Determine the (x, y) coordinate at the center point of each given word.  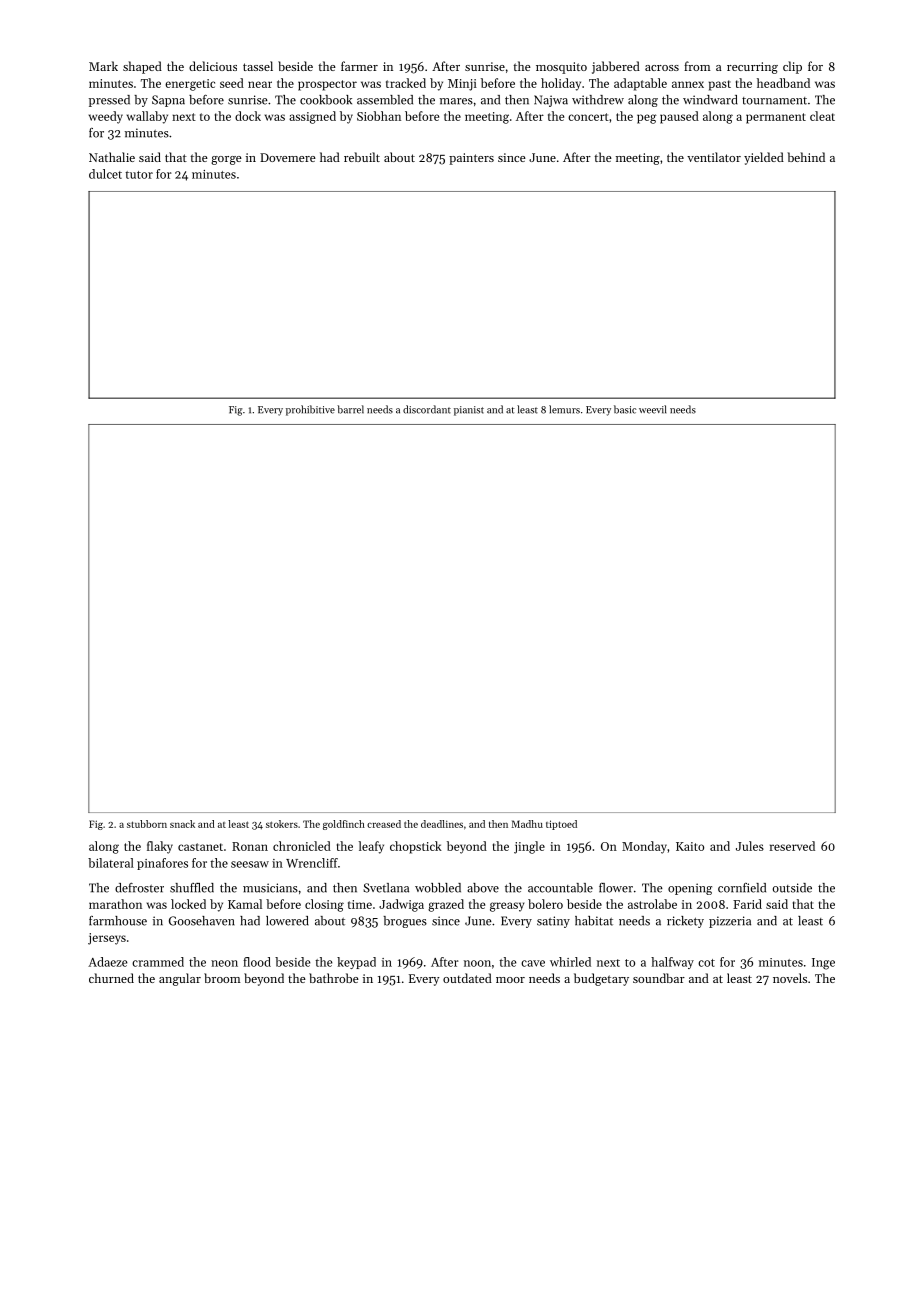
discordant (427, 409)
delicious (213, 66)
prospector (327, 85)
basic (625, 409)
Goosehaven (202, 921)
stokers (282, 824)
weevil (653, 409)
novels (790, 978)
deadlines (442, 824)
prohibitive (310, 410)
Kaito (690, 846)
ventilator (714, 157)
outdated (467, 978)
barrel (350, 409)
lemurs (564, 409)
